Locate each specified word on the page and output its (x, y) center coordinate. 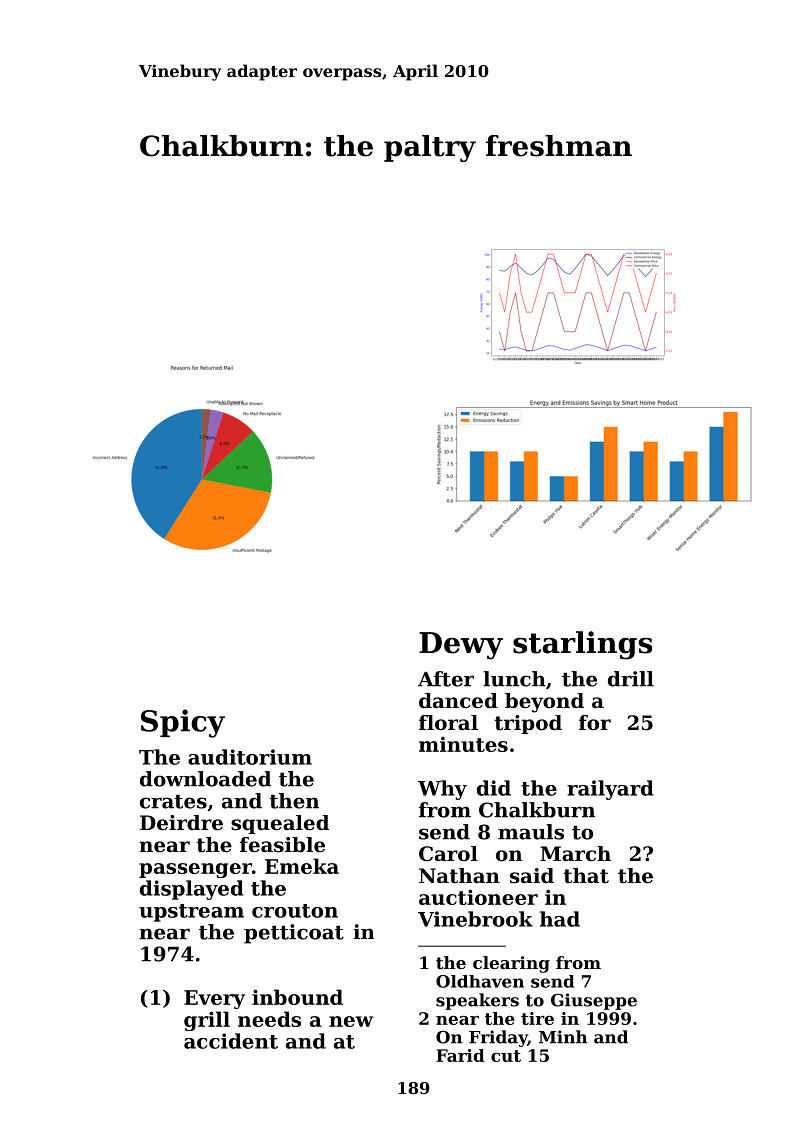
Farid (460, 1055)
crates (173, 801)
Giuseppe (594, 1001)
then (294, 801)
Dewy (461, 646)
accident (231, 1041)
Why (442, 790)
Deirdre (181, 823)
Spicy (183, 723)
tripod (528, 724)
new (351, 1021)
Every (214, 999)
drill (631, 679)
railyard (610, 790)
